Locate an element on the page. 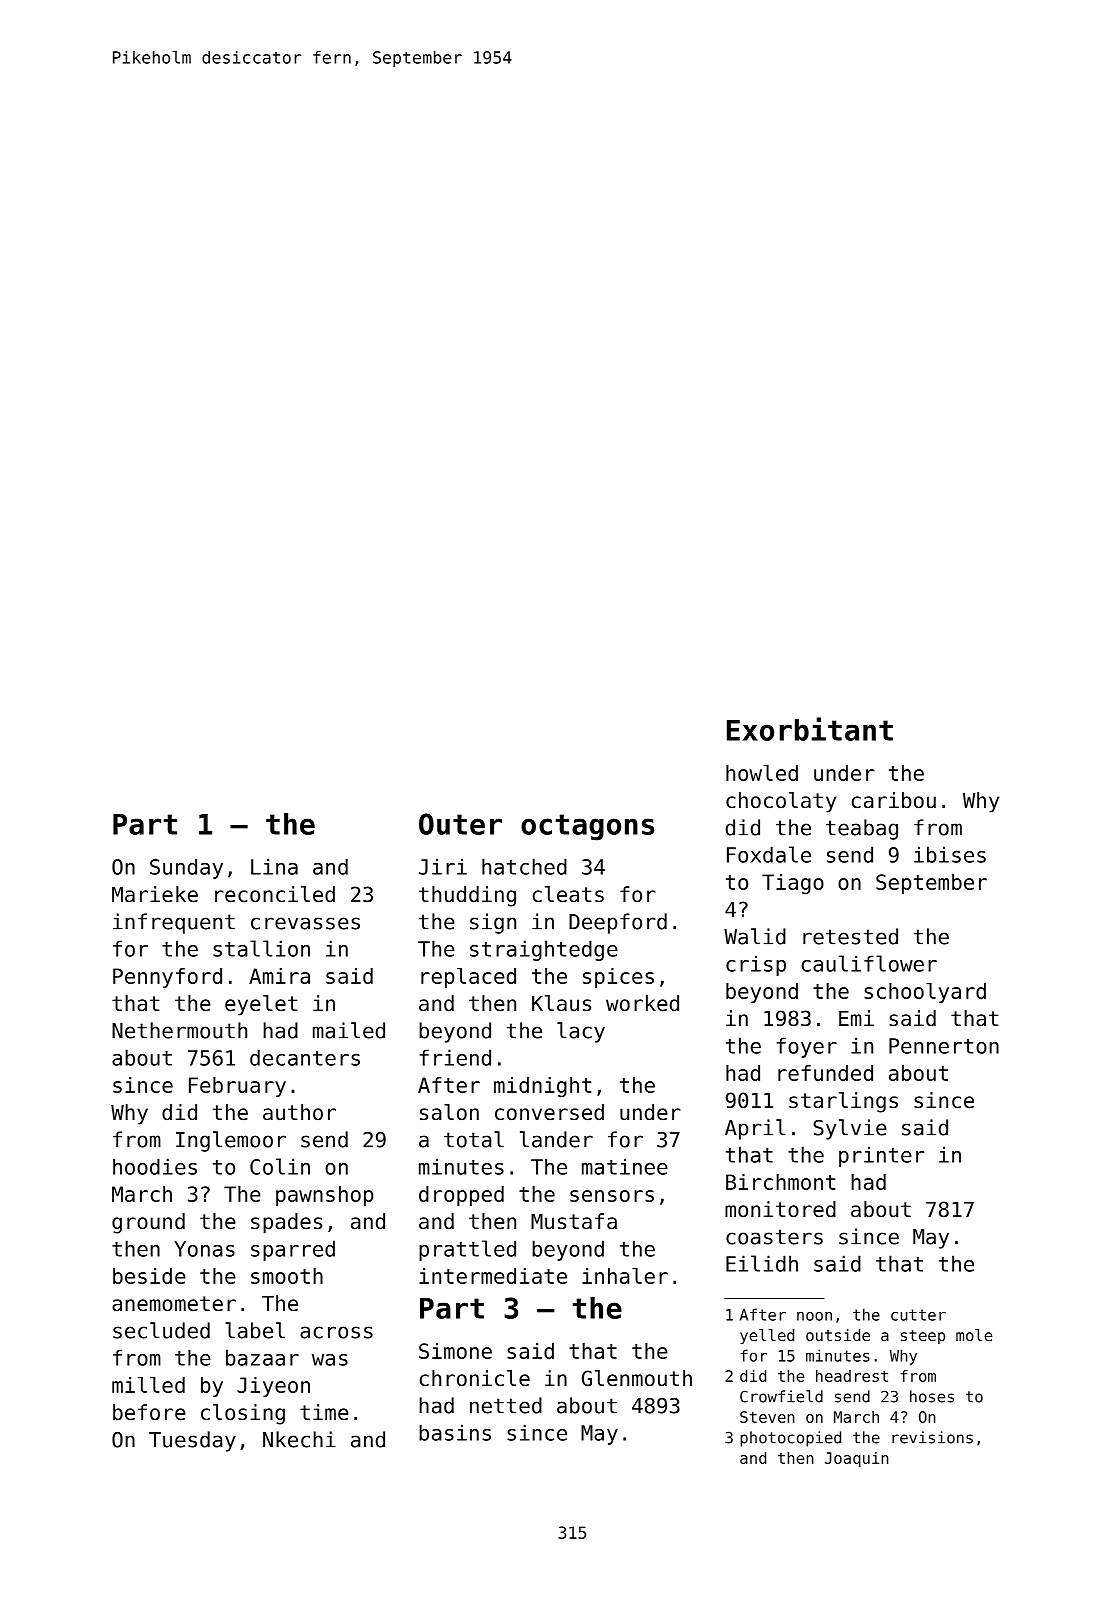  basins is located at coordinates (455, 1432).
